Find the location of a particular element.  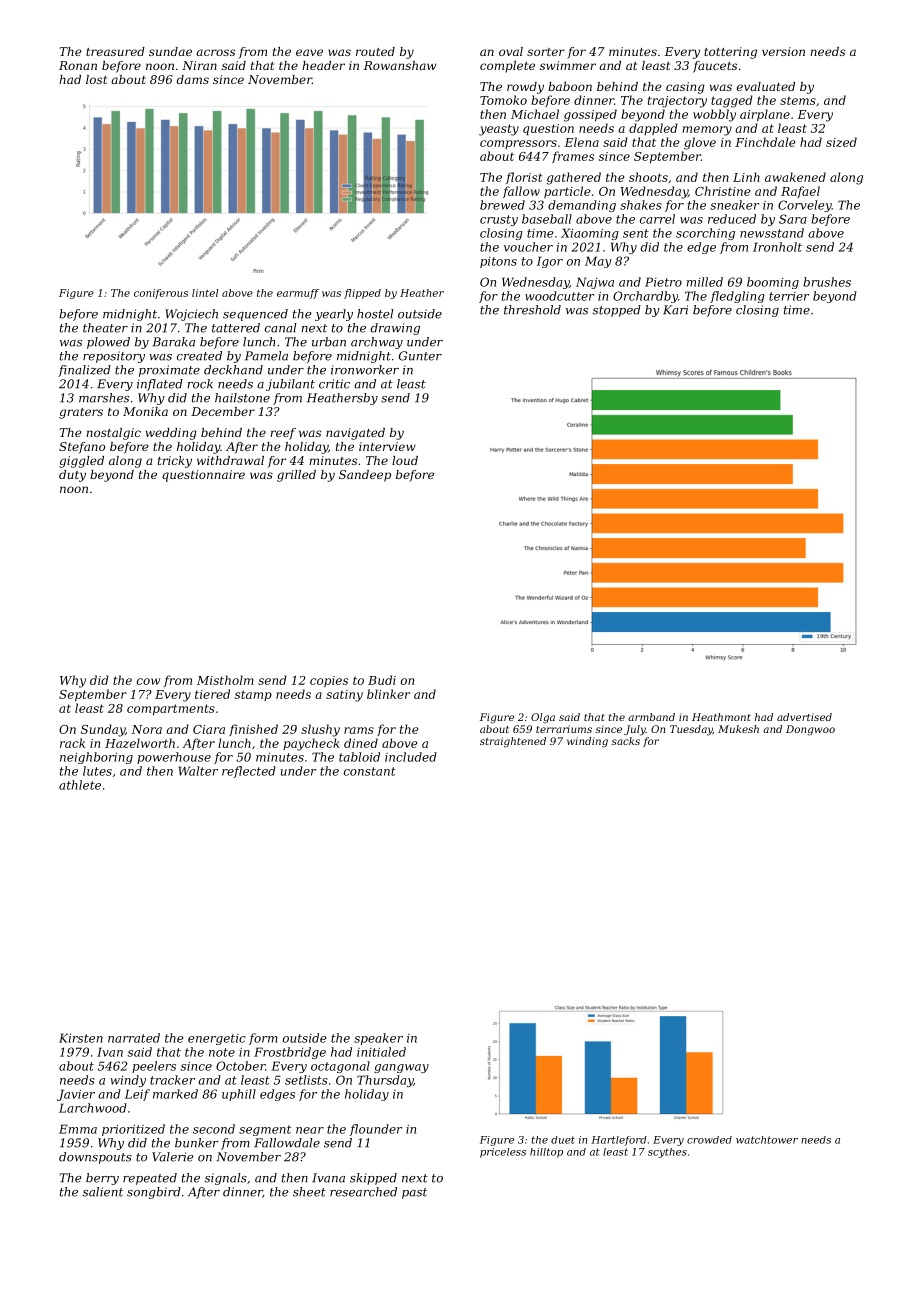

armband is located at coordinates (651, 717).
